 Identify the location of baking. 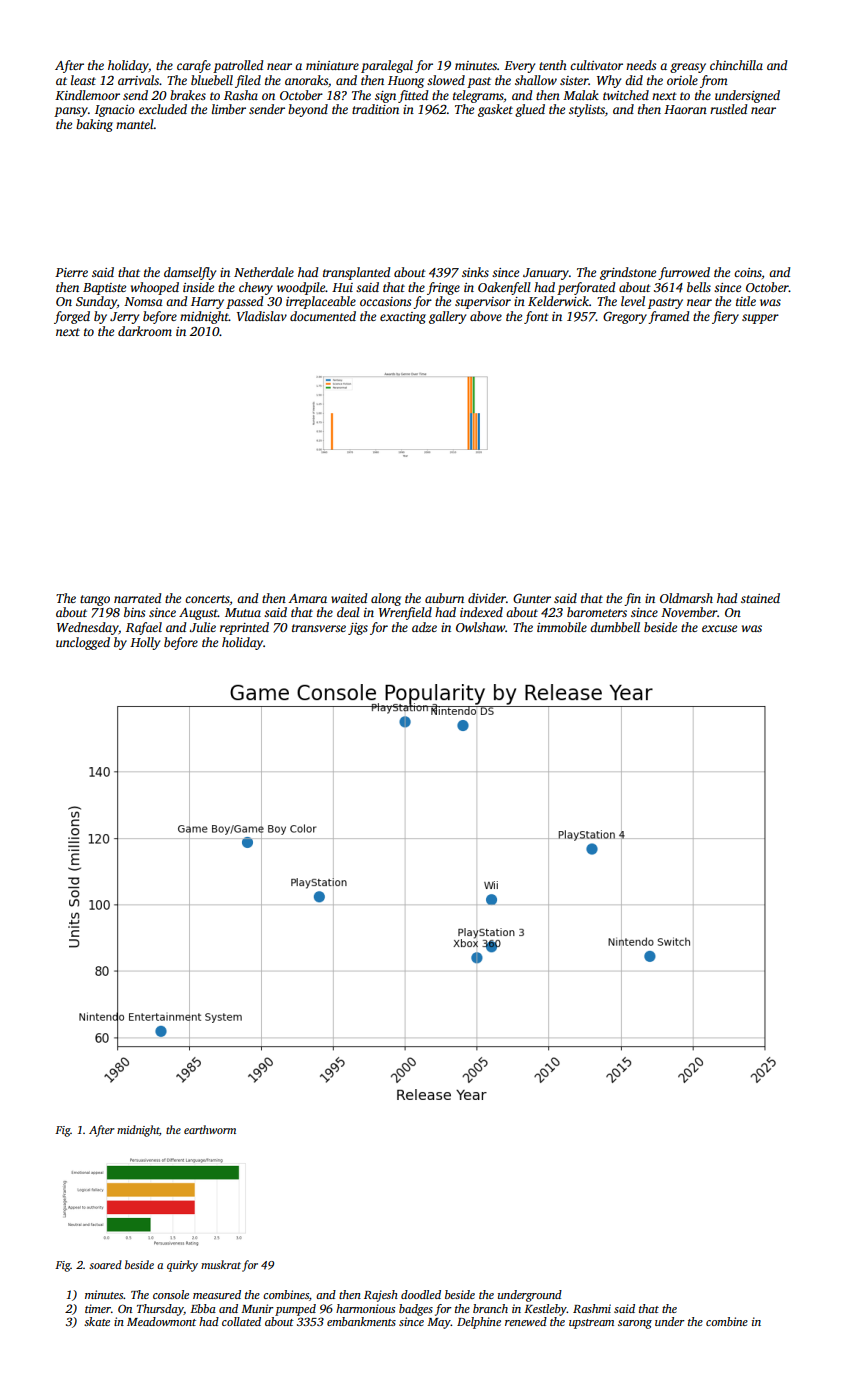
(94, 125).
